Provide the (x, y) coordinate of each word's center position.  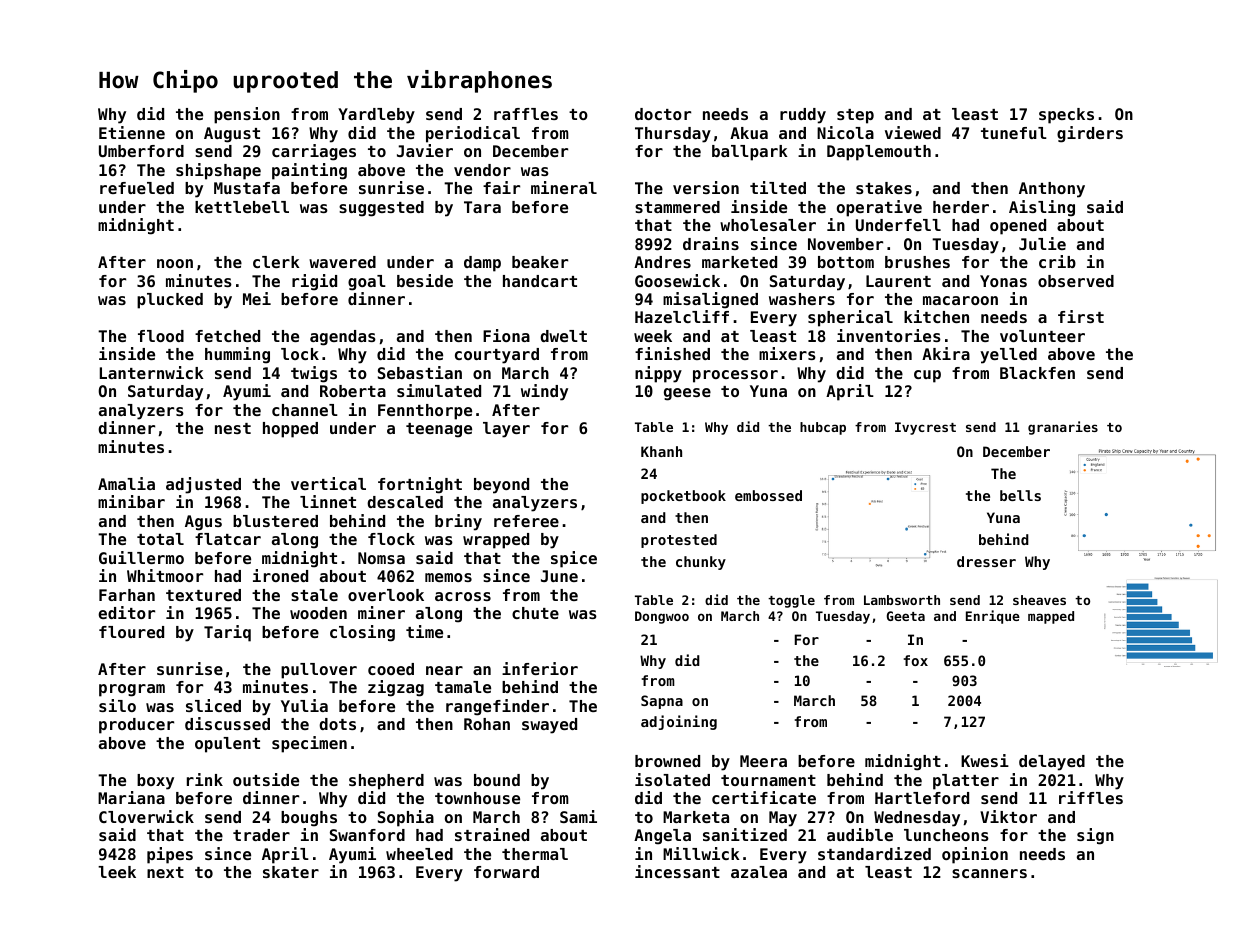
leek (117, 872)
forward (506, 872)
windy (544, 392)
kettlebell (242, 207)
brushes (917, 262)
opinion (975, 855)
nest (233, 428)
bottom (846, 262)
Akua (749, 133)
